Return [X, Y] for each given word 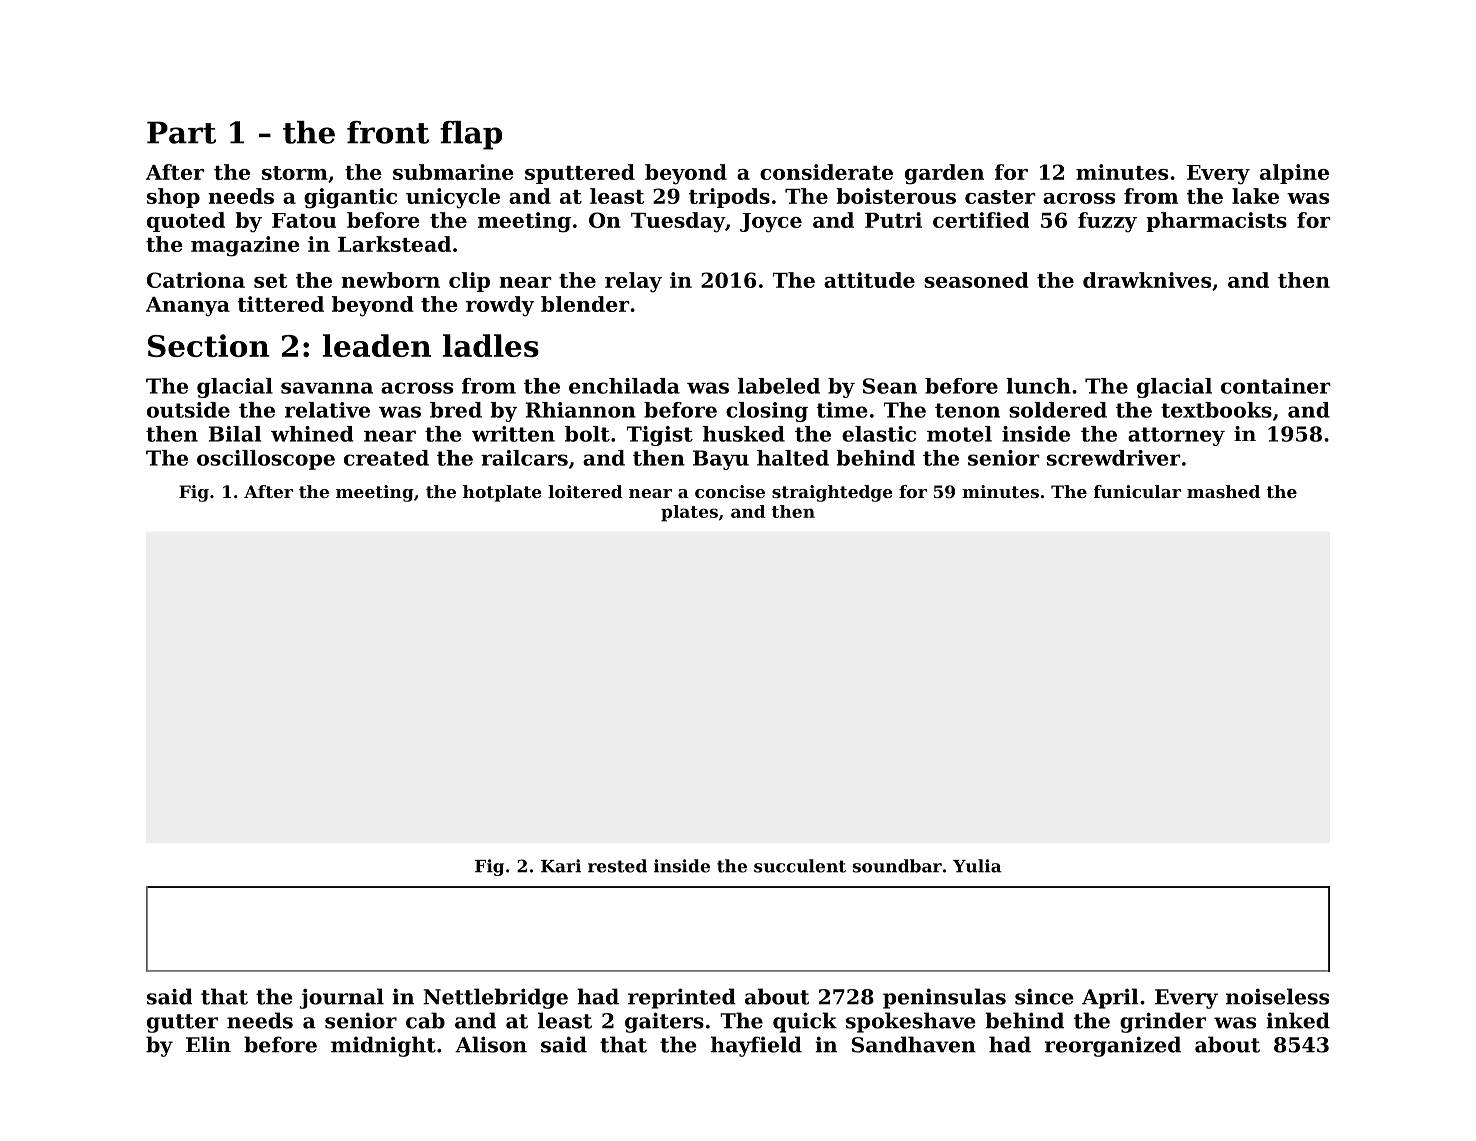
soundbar [897, 866]
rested [617, 866]
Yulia [977, 866]
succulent [800, 866]
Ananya [188, 307]
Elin [208, 1044]
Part [181, 132]
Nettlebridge [495, 998]
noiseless [1277, 996]
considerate [826, 172]
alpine [1294, 174]
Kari [561, 866]
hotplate [502, 493]
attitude [869, 280]
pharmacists [1216, 222]
